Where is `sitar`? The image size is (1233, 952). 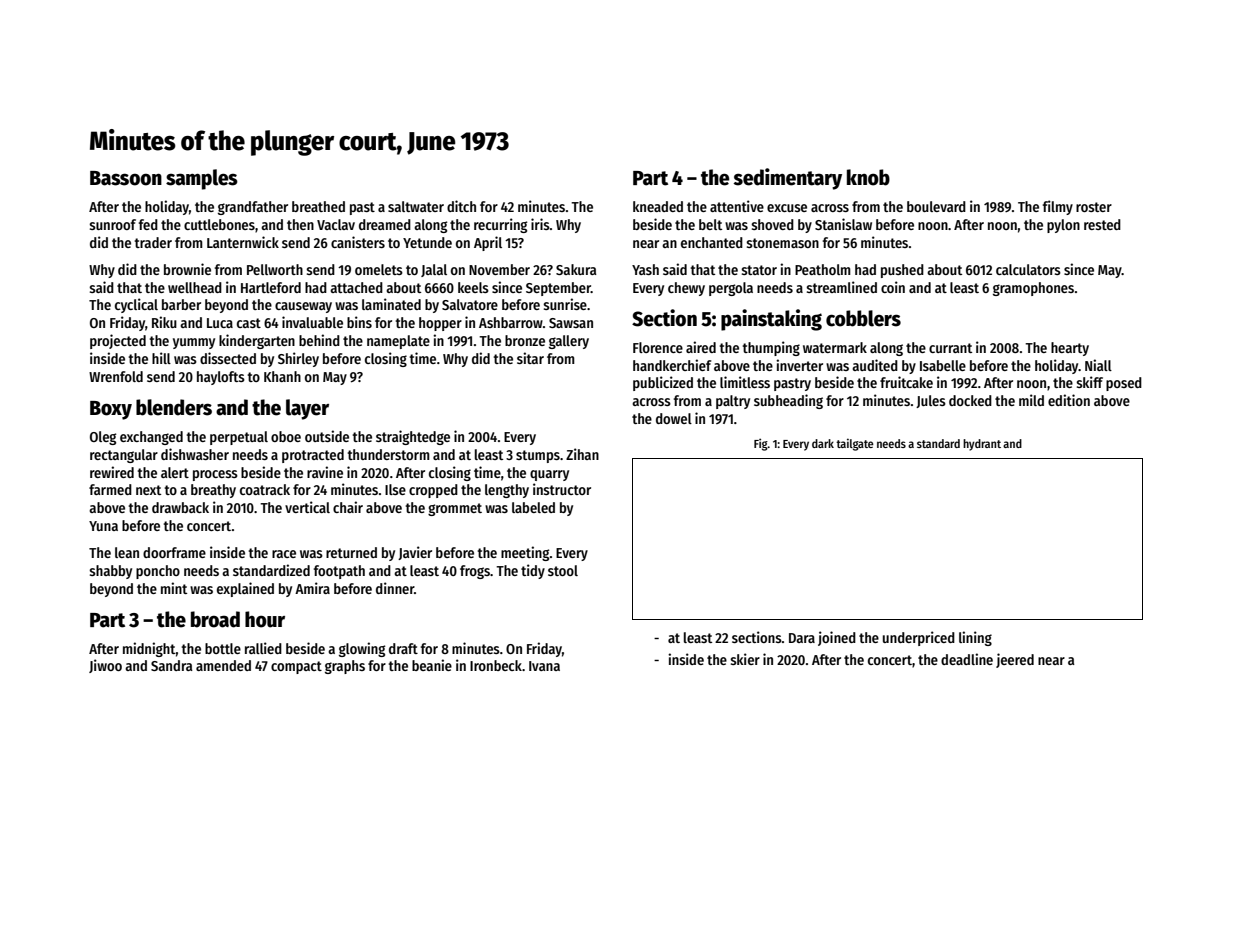
sitar is located at coordinates (530, 358).
